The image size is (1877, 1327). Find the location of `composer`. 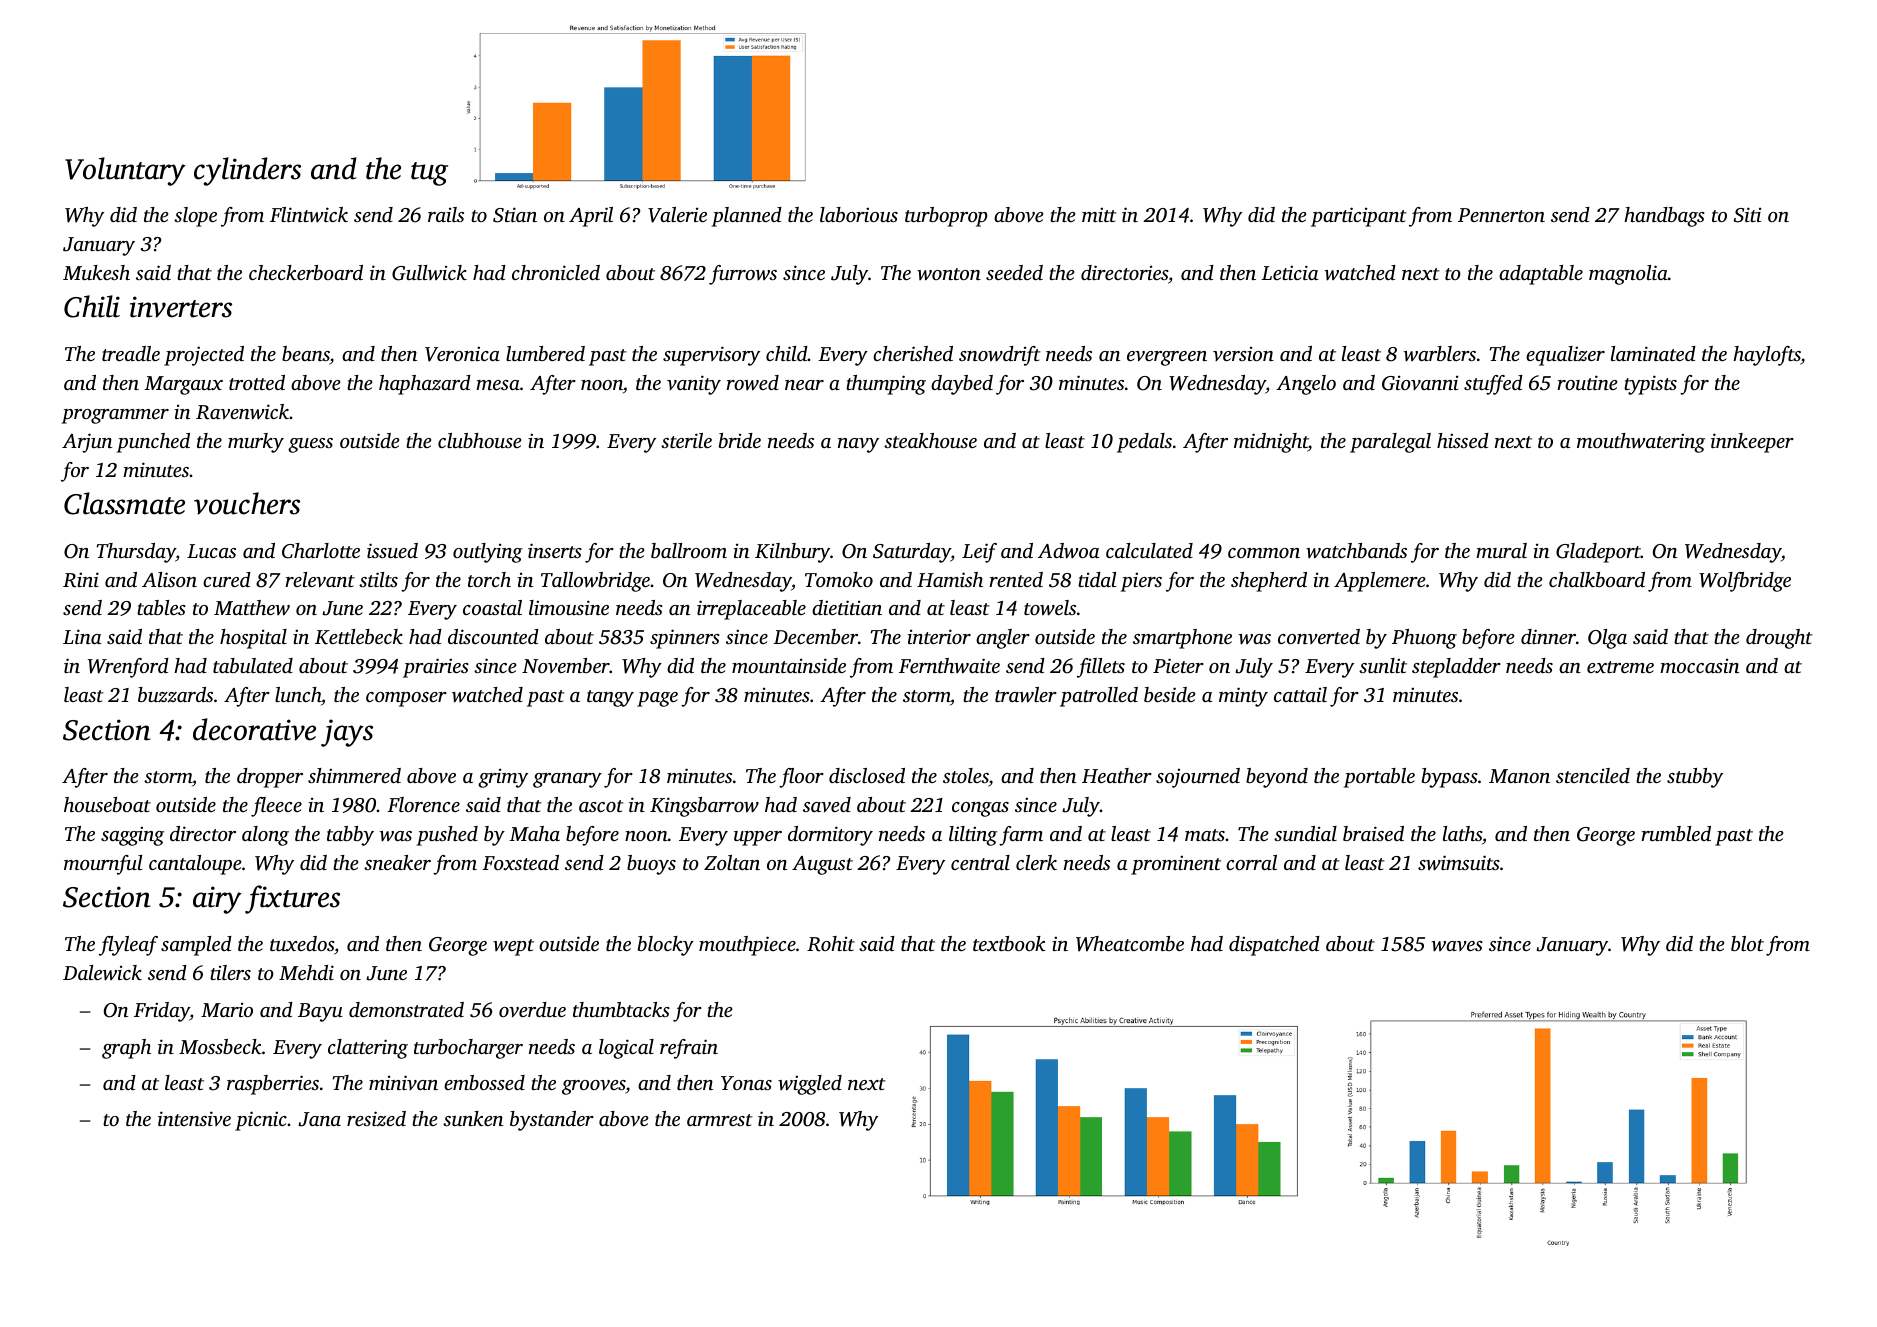

composer is located at coordinates (406, 699).
